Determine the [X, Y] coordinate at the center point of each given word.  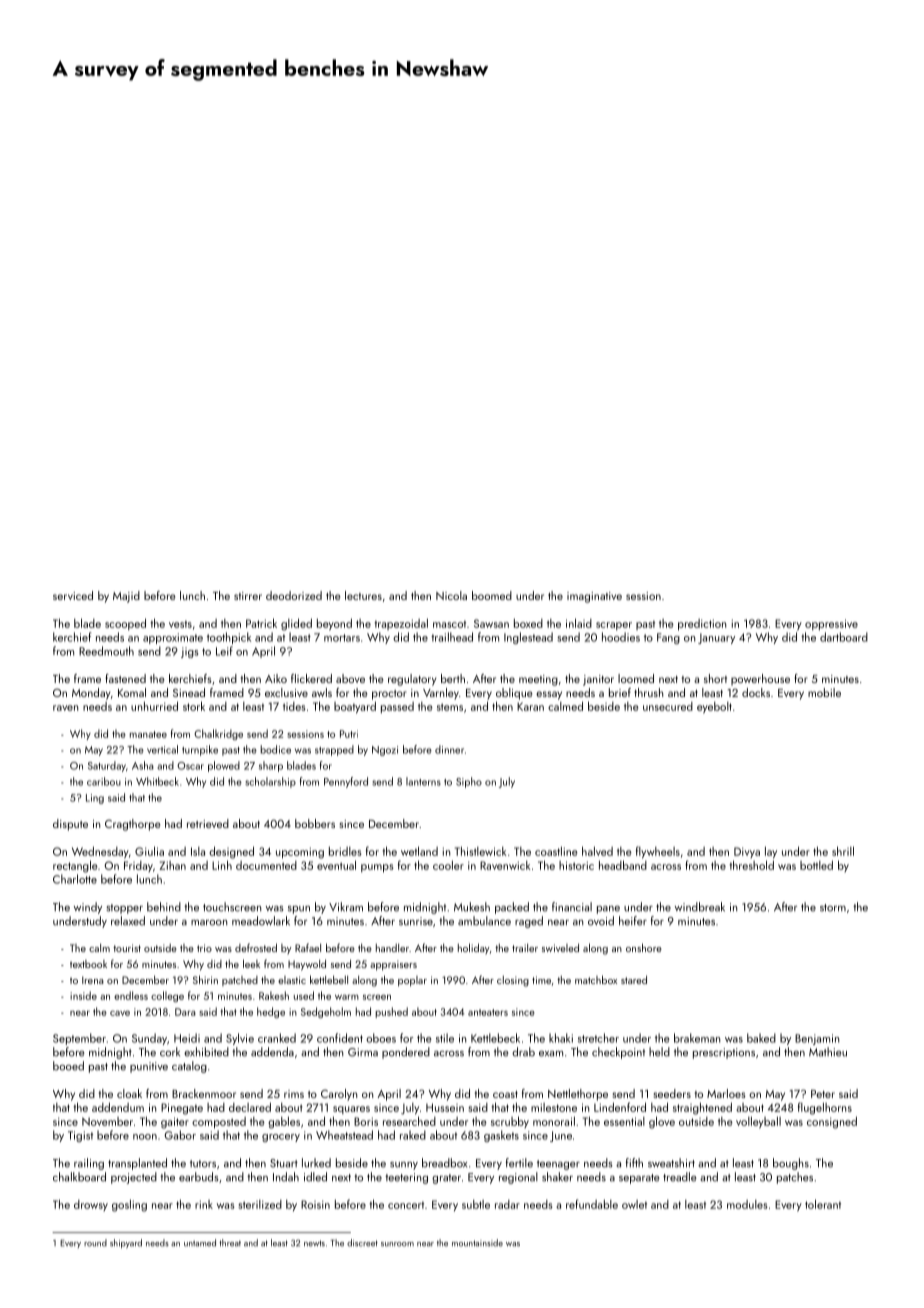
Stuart [284, 1163]
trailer [525, 947]
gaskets [501, 1136]
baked [761, 1038]
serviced [73, 595]
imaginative [594, 597]
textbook [88, 964]
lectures [363, 595]
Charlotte [75, 879]
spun [299, 910]
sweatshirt [671, 1163]
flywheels [658, 852]
